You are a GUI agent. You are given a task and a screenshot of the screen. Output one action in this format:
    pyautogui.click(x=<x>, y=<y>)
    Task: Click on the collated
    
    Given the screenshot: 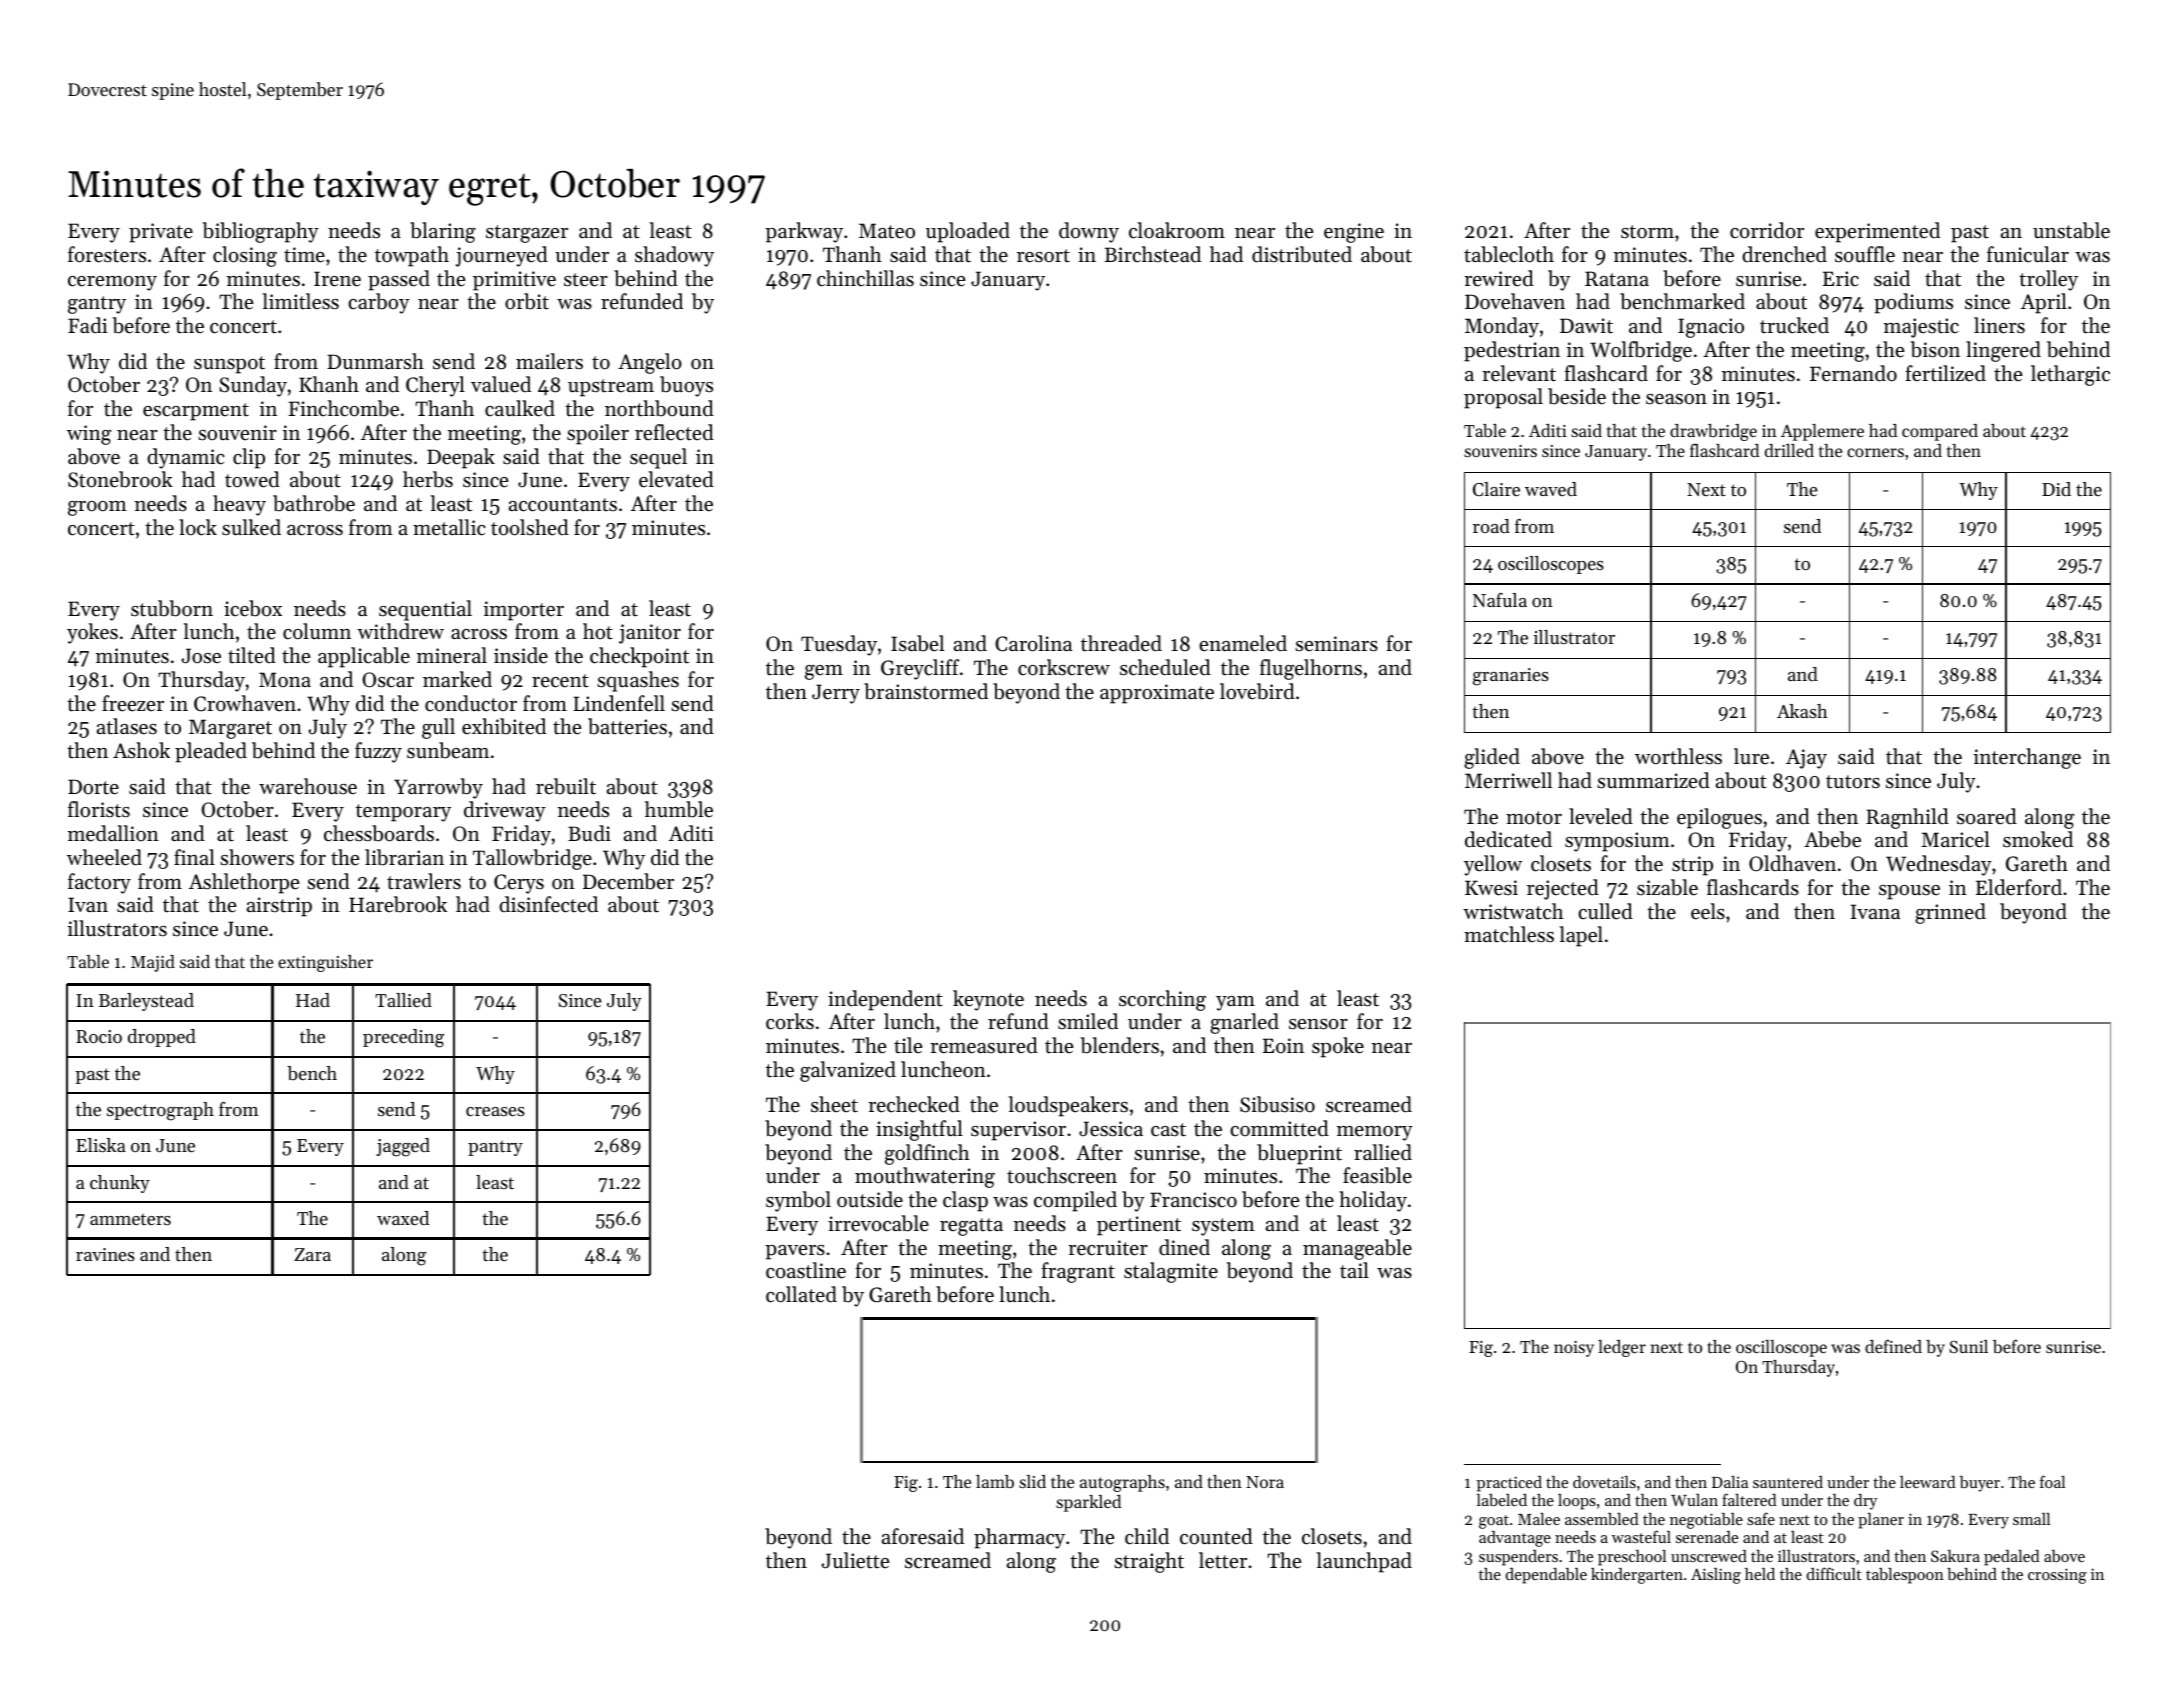 What is the action you would take?
    pyautogui.click(x=801, y=1294)
